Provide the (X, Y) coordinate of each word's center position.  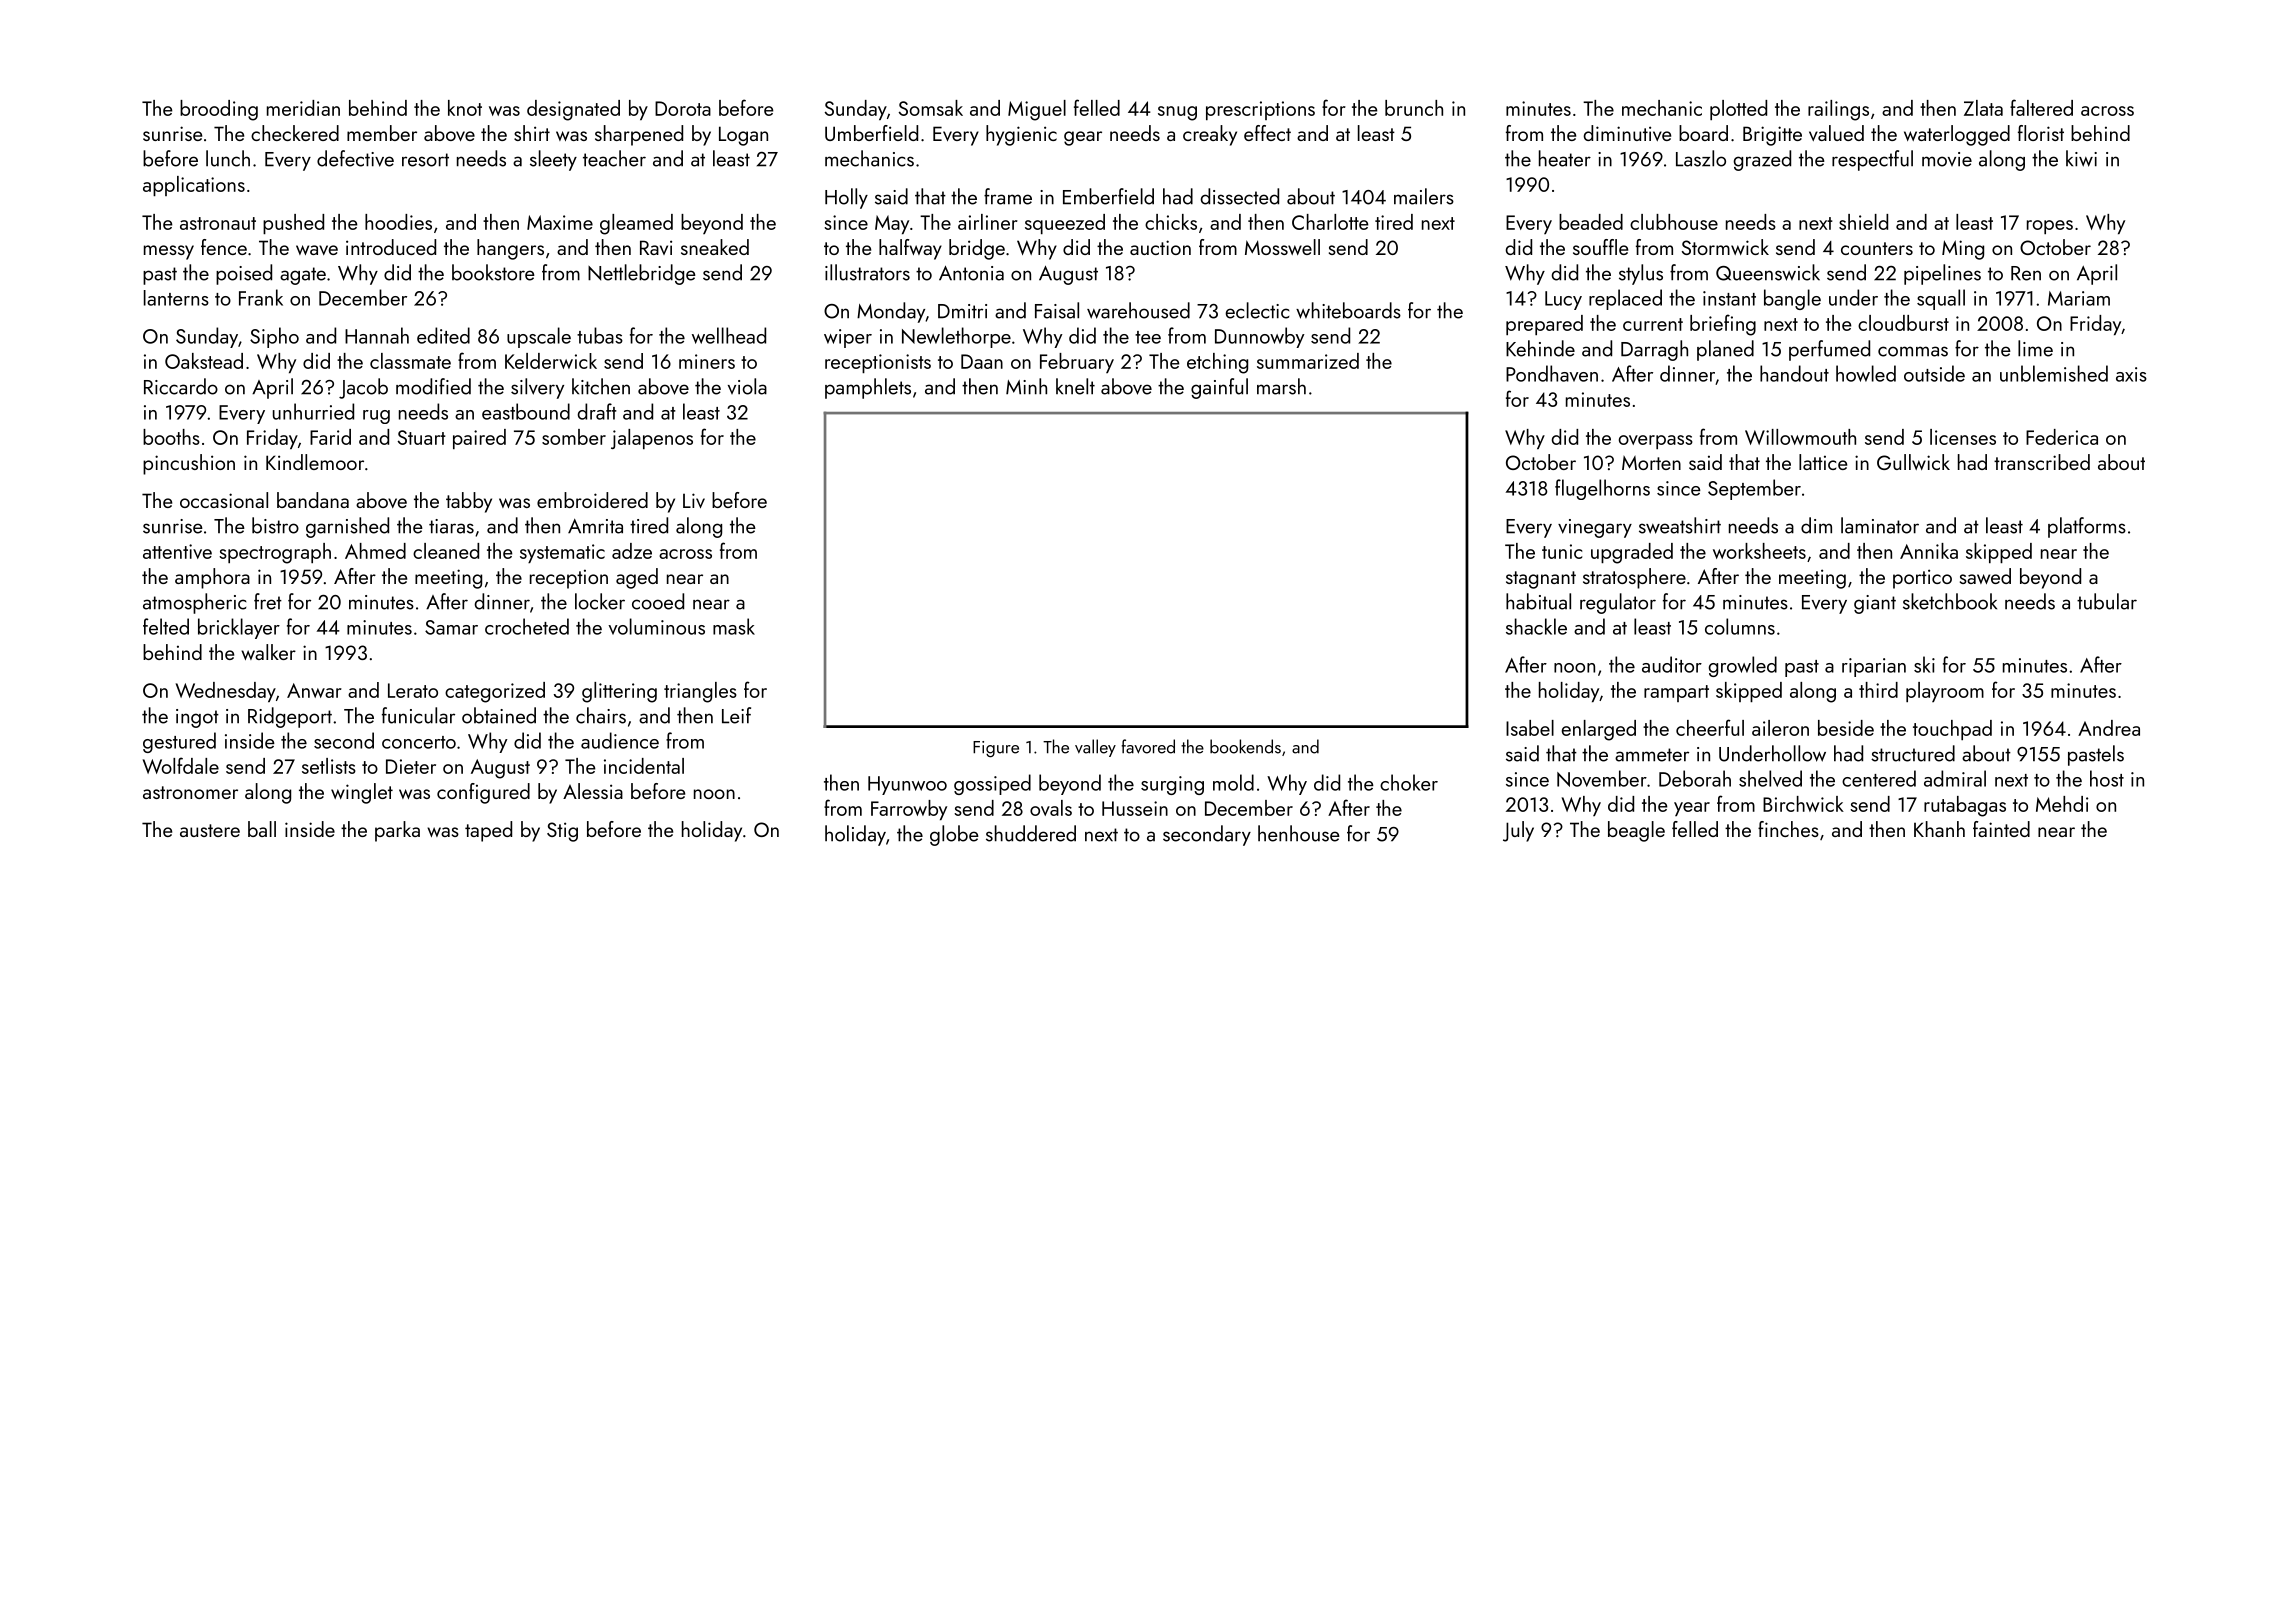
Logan (743, 136)
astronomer (190, 792)
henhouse (1299, 833)
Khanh (1939, 829)
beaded (1591, 222)
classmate (410, 361)
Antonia (971, 273)
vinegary (1595, 528)
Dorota (683, 108)
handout (1794, 373)
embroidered (592, 500)
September (1754, 489)
